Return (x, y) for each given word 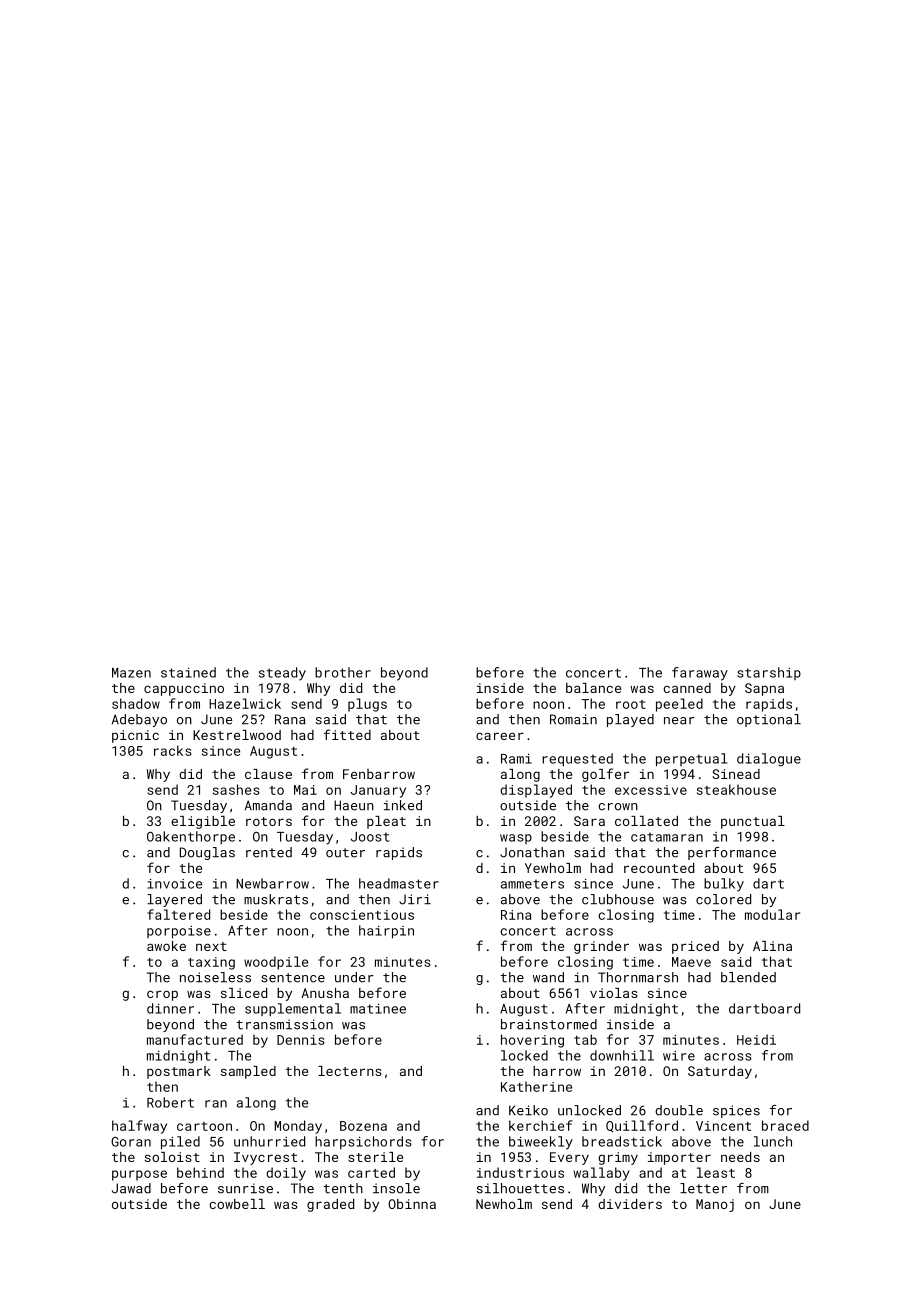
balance (593, 688)
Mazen (131, 673)
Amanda (268, 805)
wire (679, 1056)
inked (403, 805)
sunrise (245, 1188)
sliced (244, 993)
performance (732, 853)
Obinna (412, 1204)
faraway (700, 674)
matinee (378, 1009)
